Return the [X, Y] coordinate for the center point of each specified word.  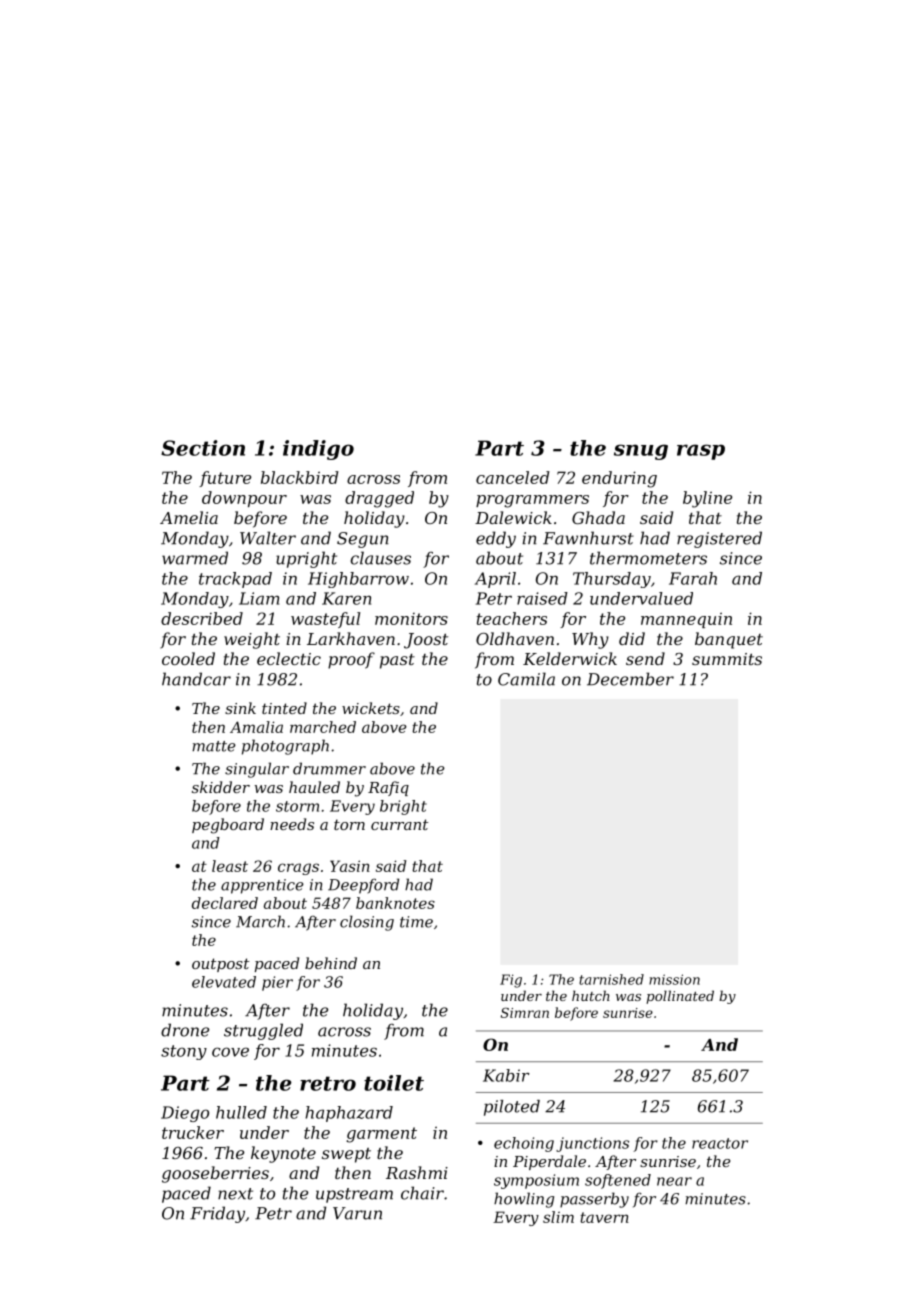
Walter [268, 538]
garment [381, 1135]
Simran [525, 1012]
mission [674, 979]
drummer [329, 768]
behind [331, 963]
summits [727, 659]
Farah [693, 578]
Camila [526, 679]
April [495, 580]
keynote [283, 1154]
